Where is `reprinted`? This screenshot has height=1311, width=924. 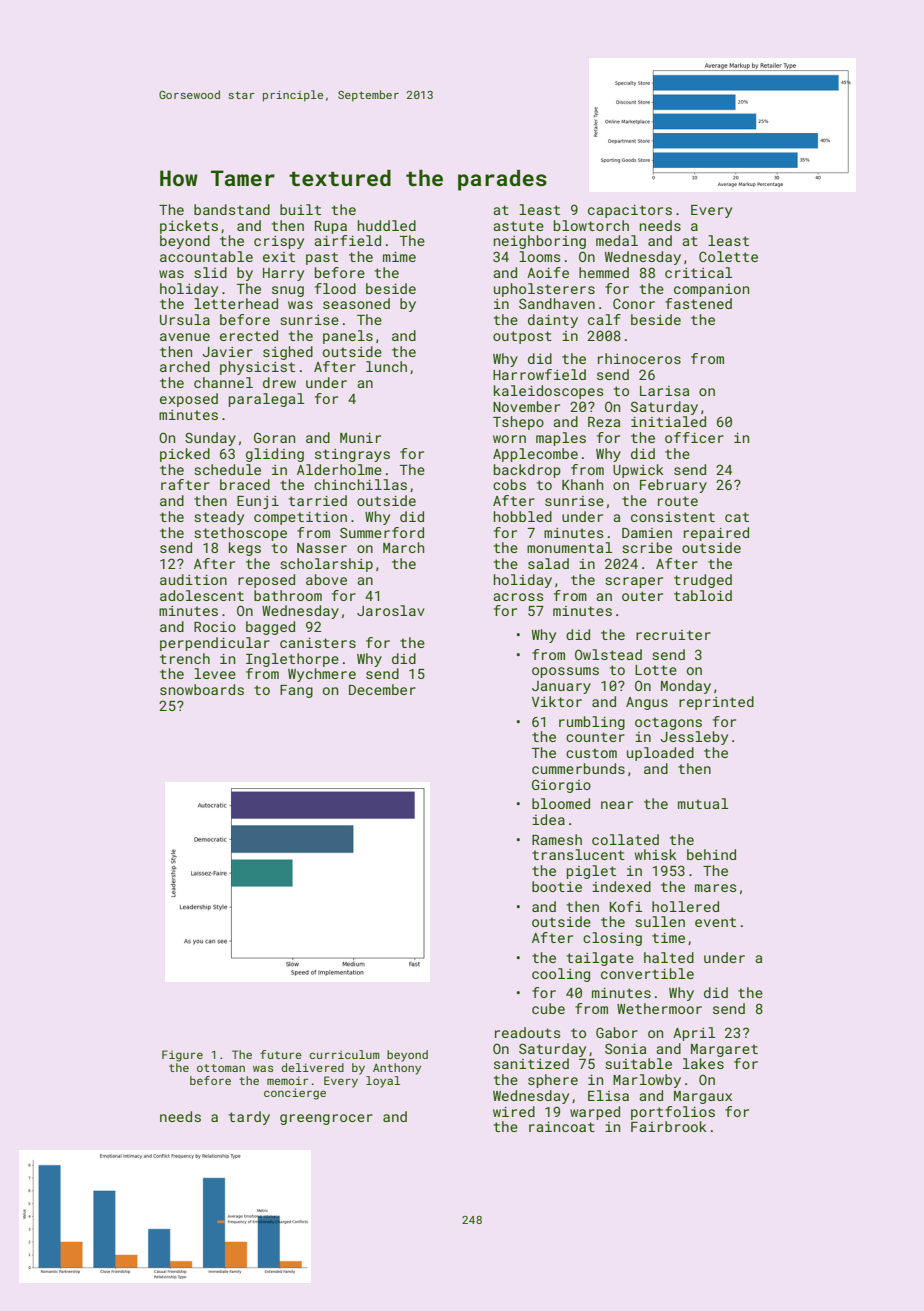
reprinted is located at coordinates (716, 703).
